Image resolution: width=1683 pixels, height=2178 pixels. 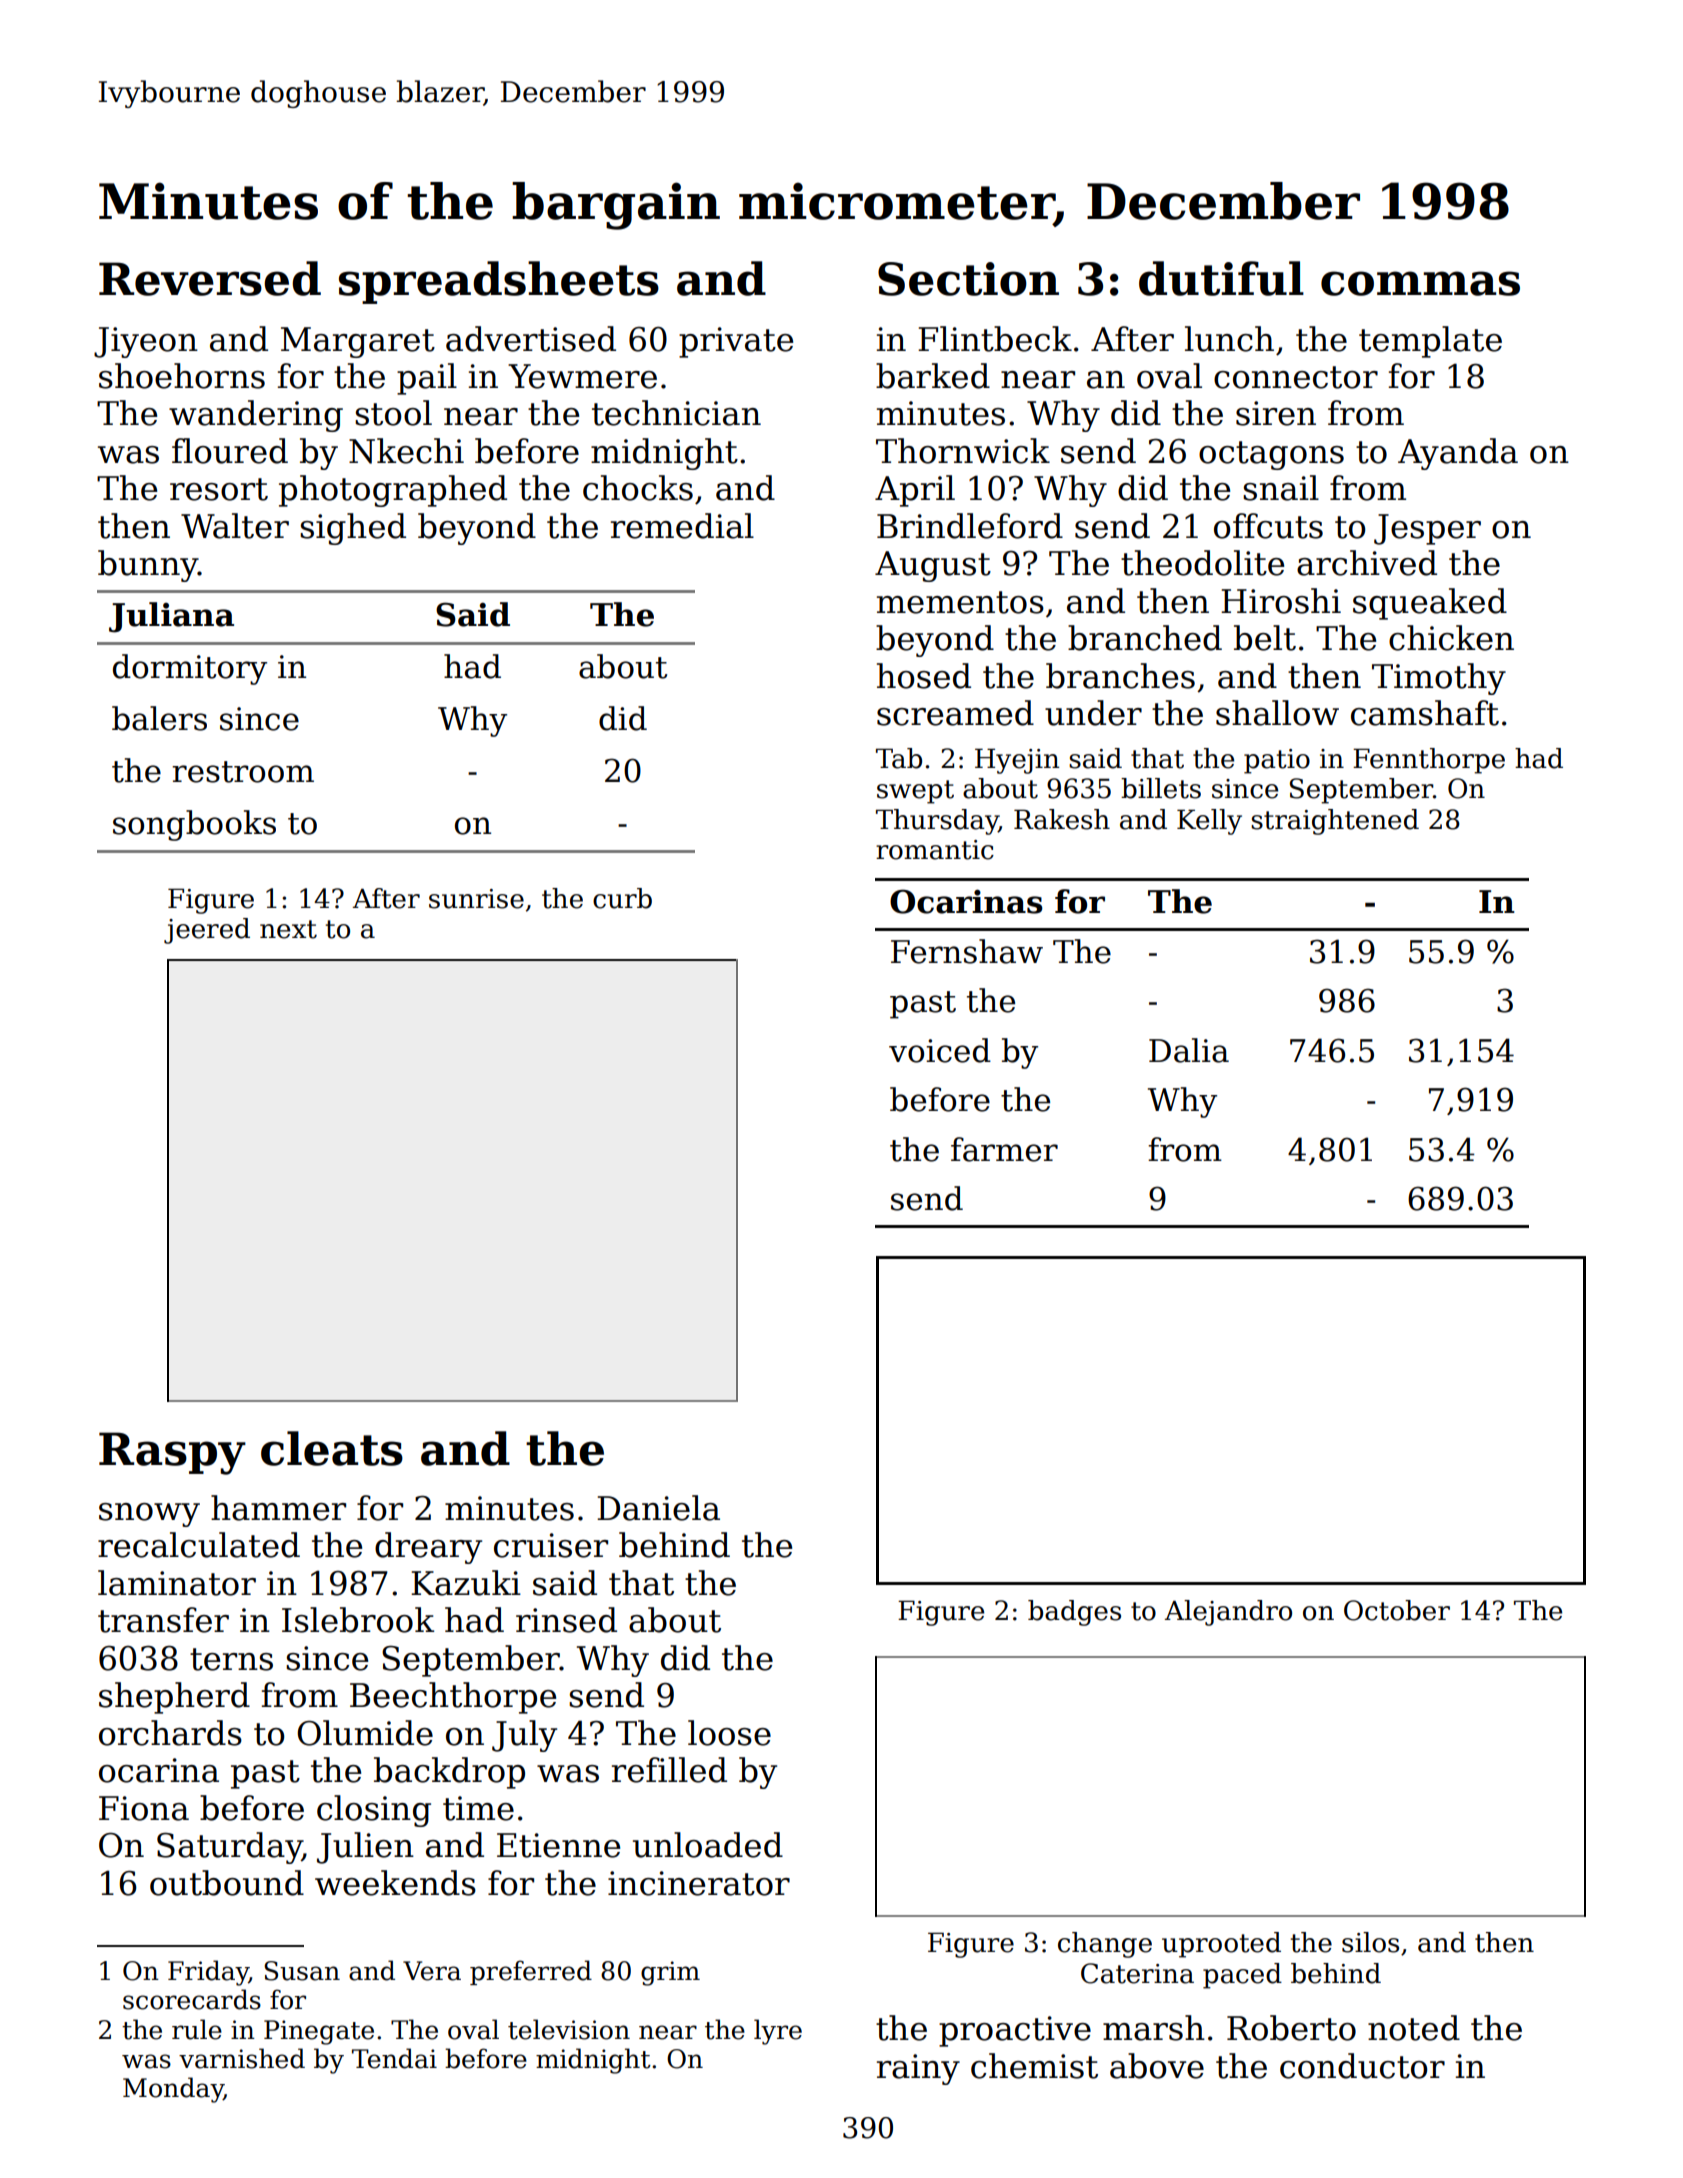 What do you see at coordinates (499, 282) in the screenshot?
I see `spreadsheets` at bounding box center [499, 282].
